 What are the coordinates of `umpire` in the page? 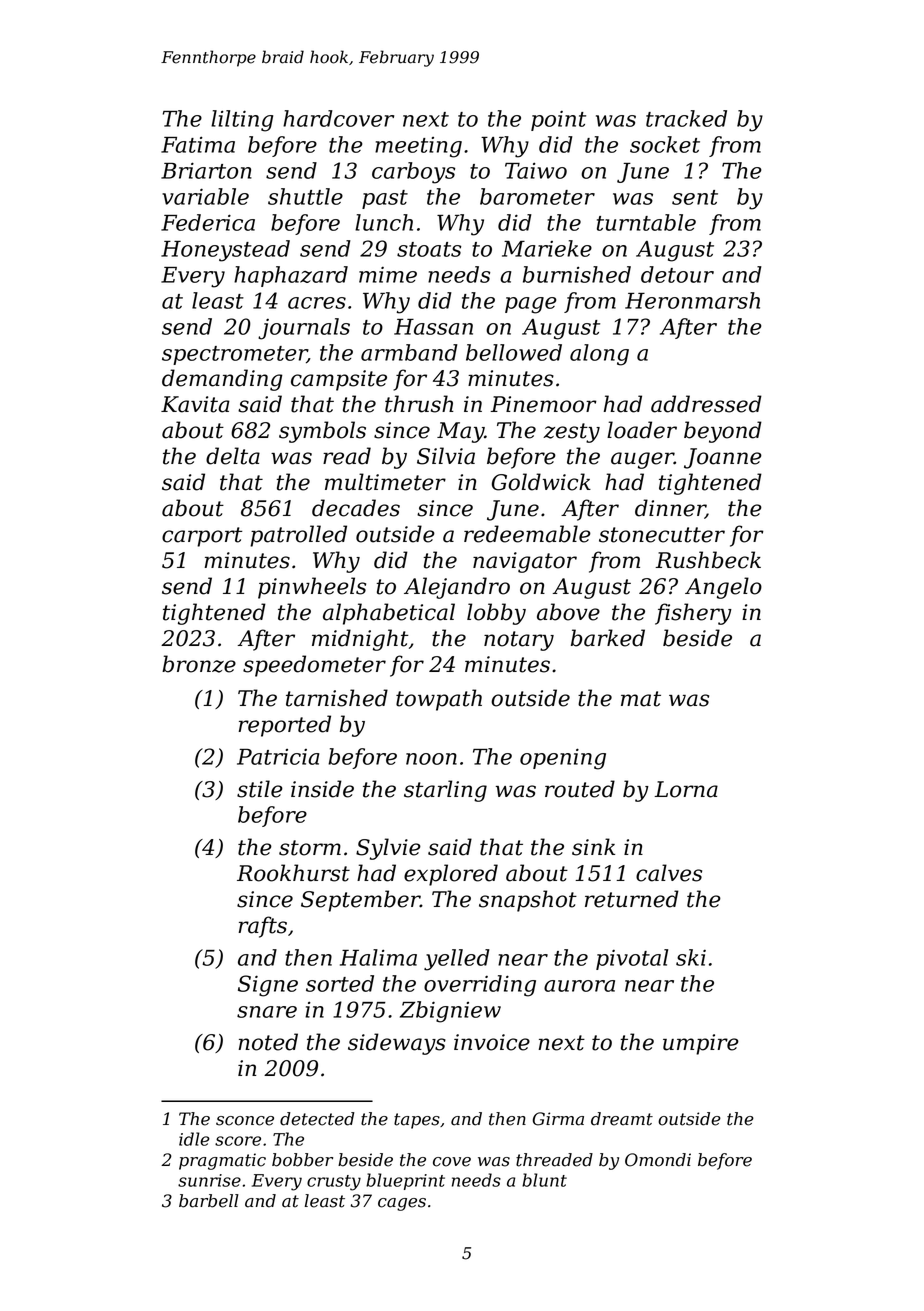 It's located at (701, 1044).
